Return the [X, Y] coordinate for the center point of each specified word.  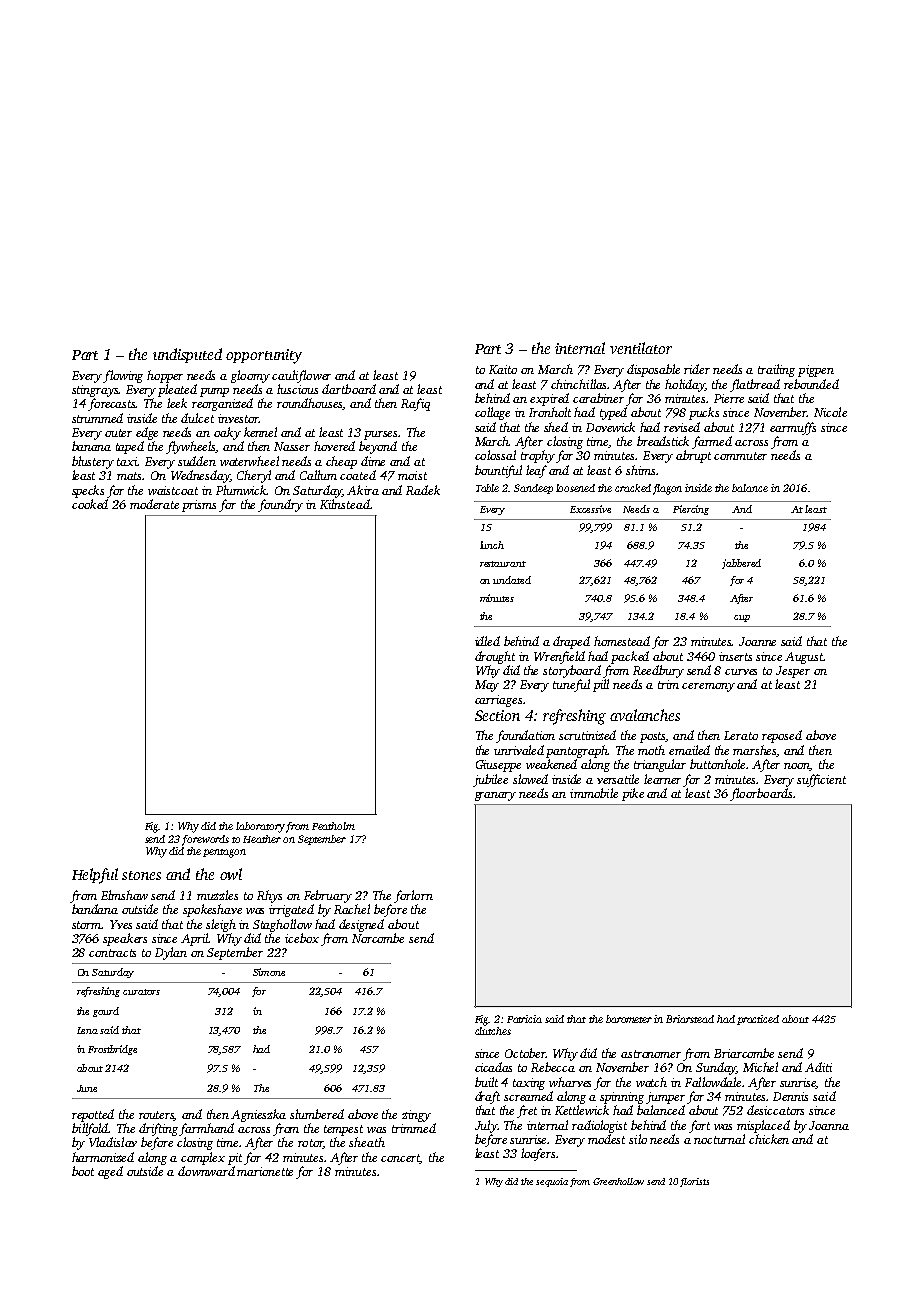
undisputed [187, 355]
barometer [629, 1019]
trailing [776, 370]
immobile [594, 793]
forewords [205, 840]
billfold [90, 1129]
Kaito [503, 369]
